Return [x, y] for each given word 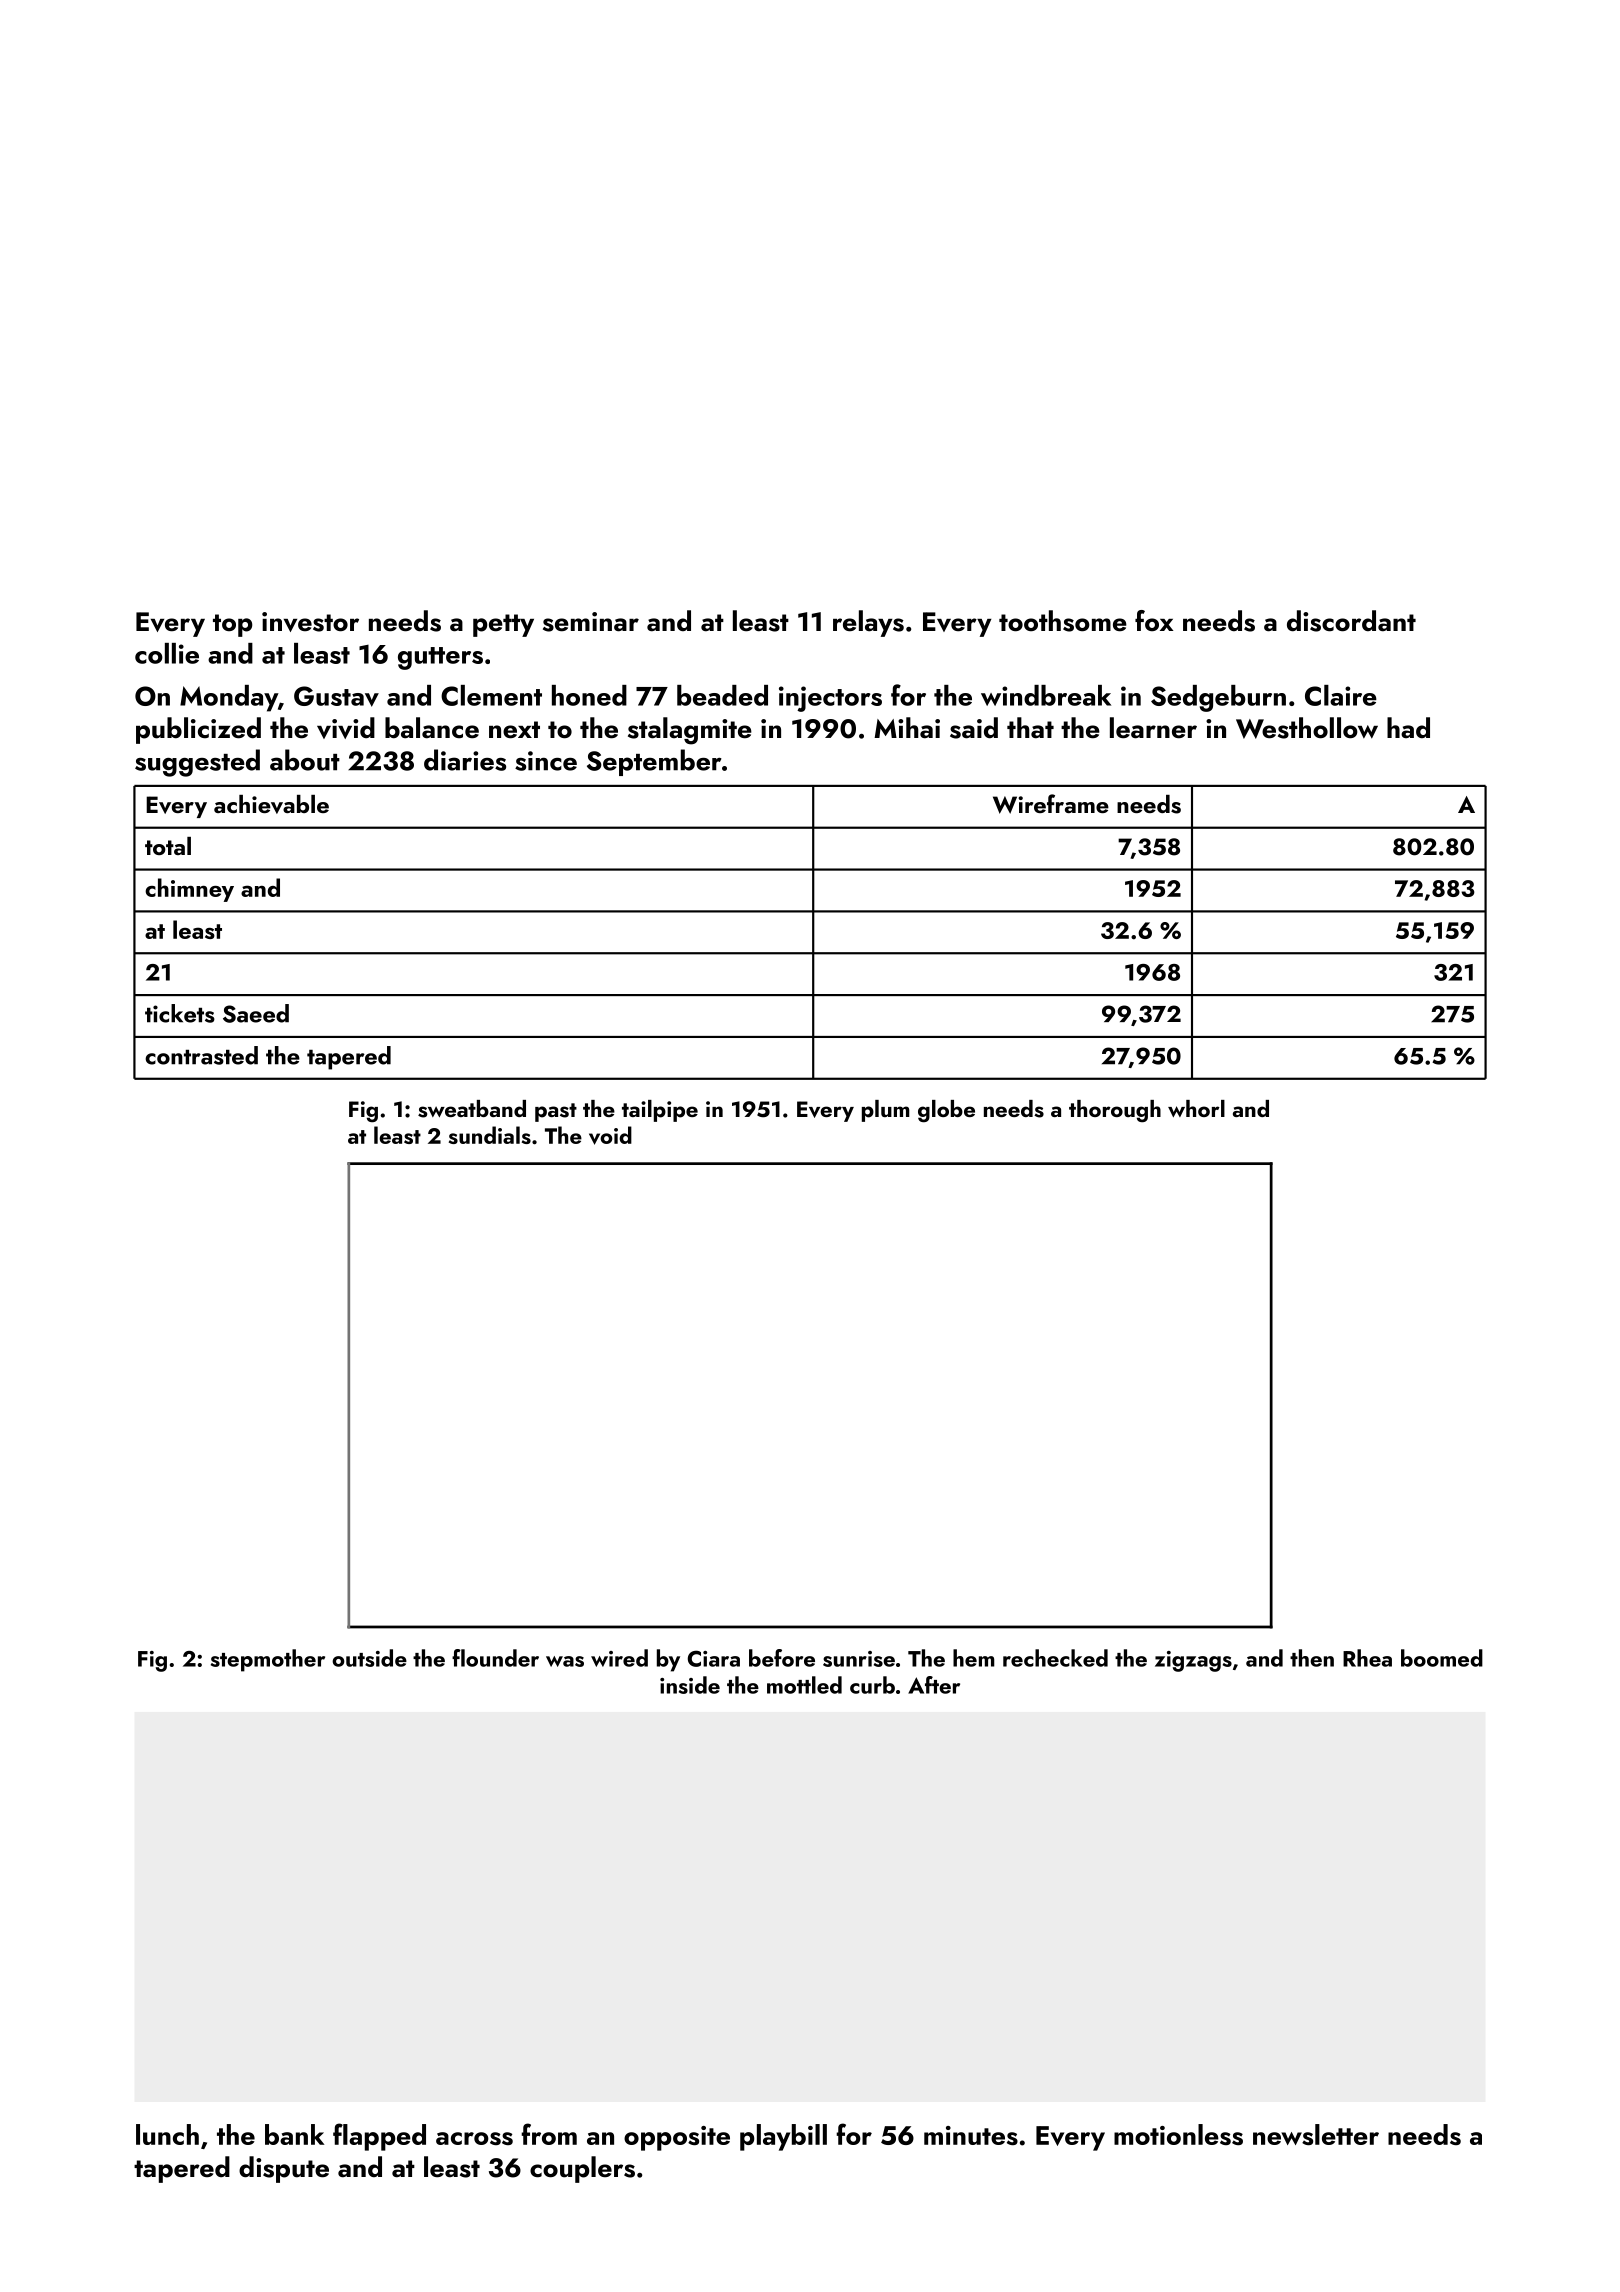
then [1312, 1658]
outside [369, 1658]
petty [503, 625]
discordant [1351, 621]
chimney [189, 890]
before [782, 1658]
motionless [1178, 2134]
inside [690, 1685]
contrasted [201, 1055]
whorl [1196, 1108]
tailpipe [660, 1111]
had [1408, 727]
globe [946, 1111]
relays [868, 623]
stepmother [268, 1660]
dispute [284, 2169]
